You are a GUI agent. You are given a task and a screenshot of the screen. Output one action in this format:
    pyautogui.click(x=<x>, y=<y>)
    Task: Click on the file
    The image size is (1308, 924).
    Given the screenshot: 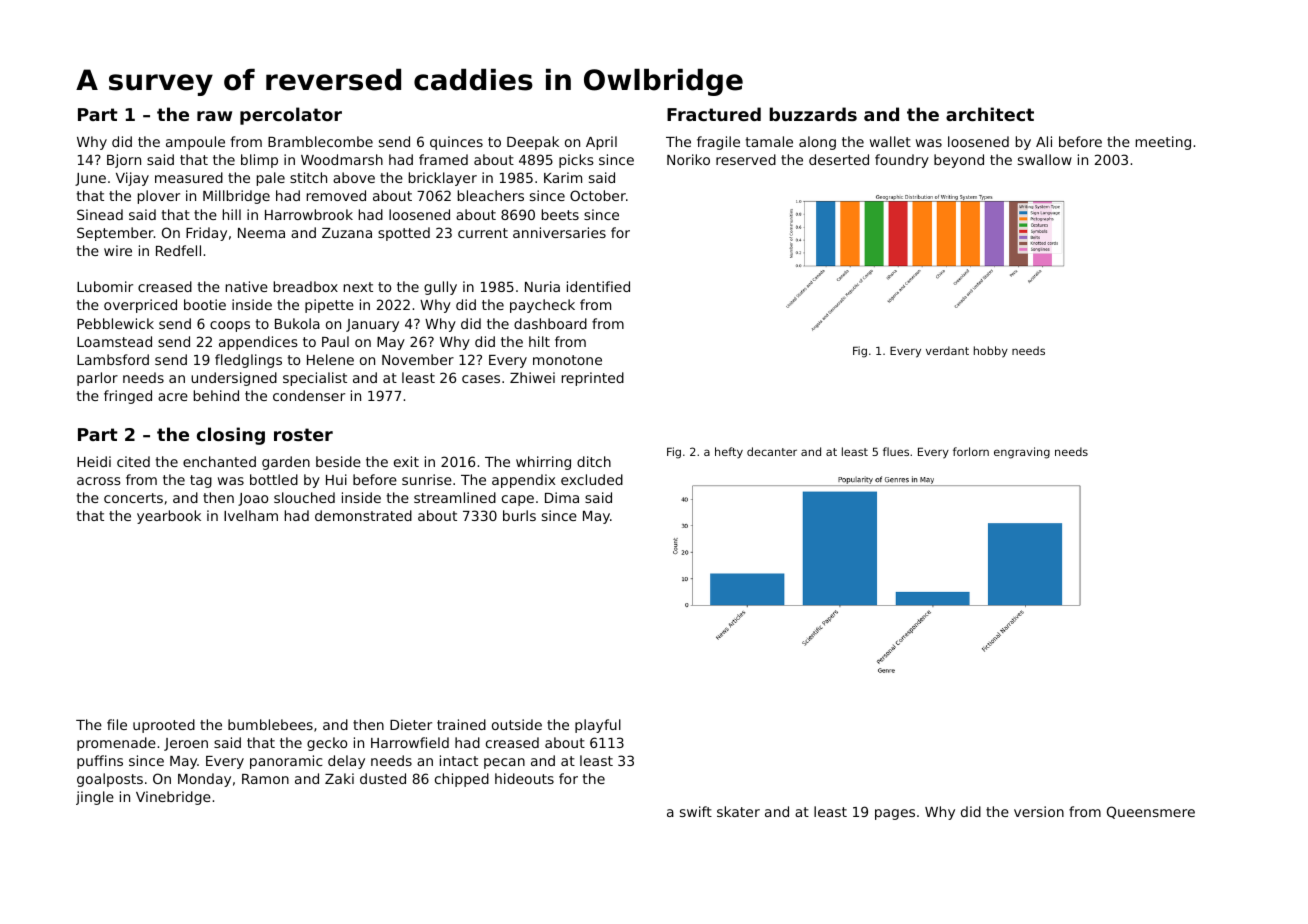 What is the action you would take?
    pyautogui.click(x=117, y=724)
